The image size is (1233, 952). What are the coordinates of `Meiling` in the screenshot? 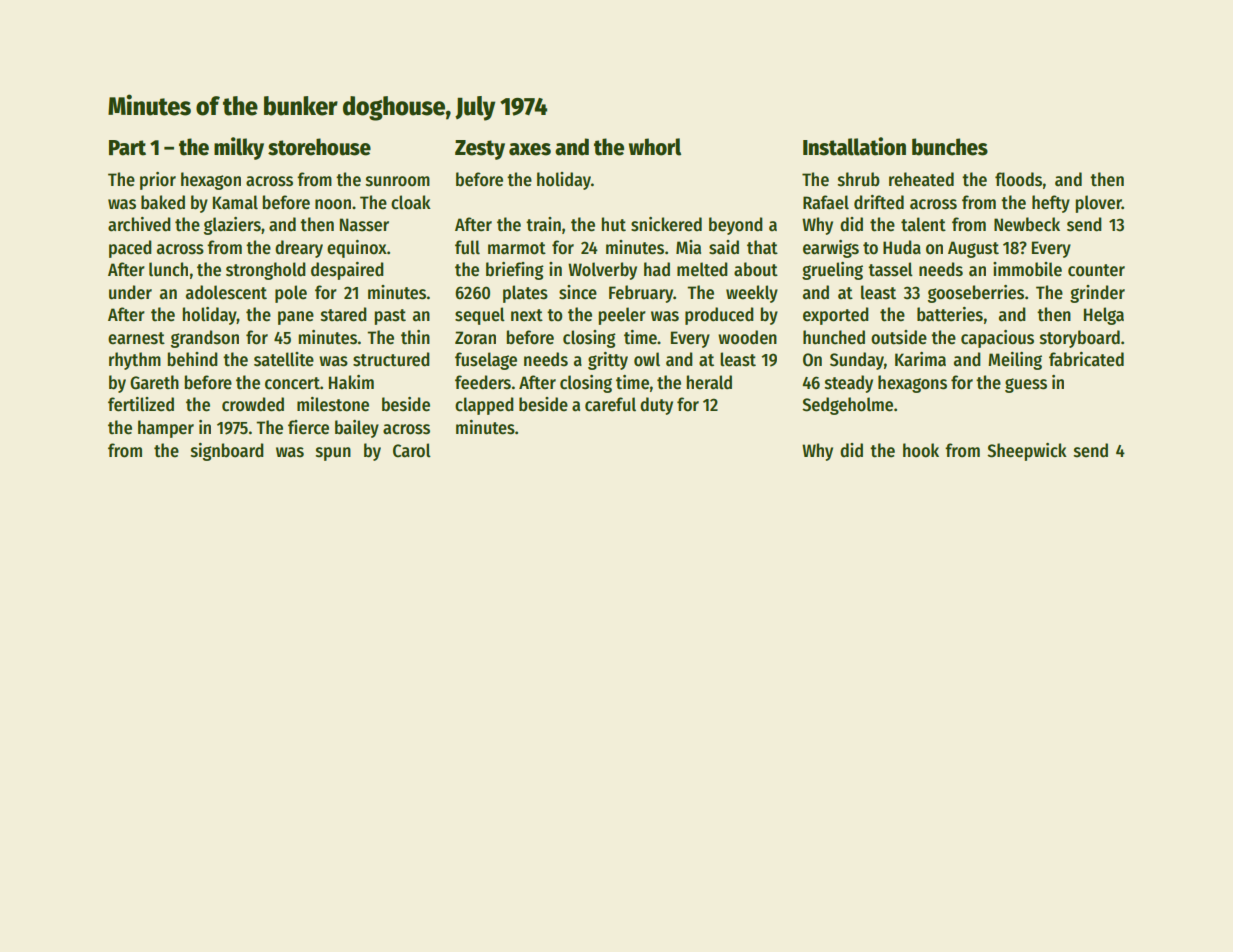 It's located at (1015, 361).
